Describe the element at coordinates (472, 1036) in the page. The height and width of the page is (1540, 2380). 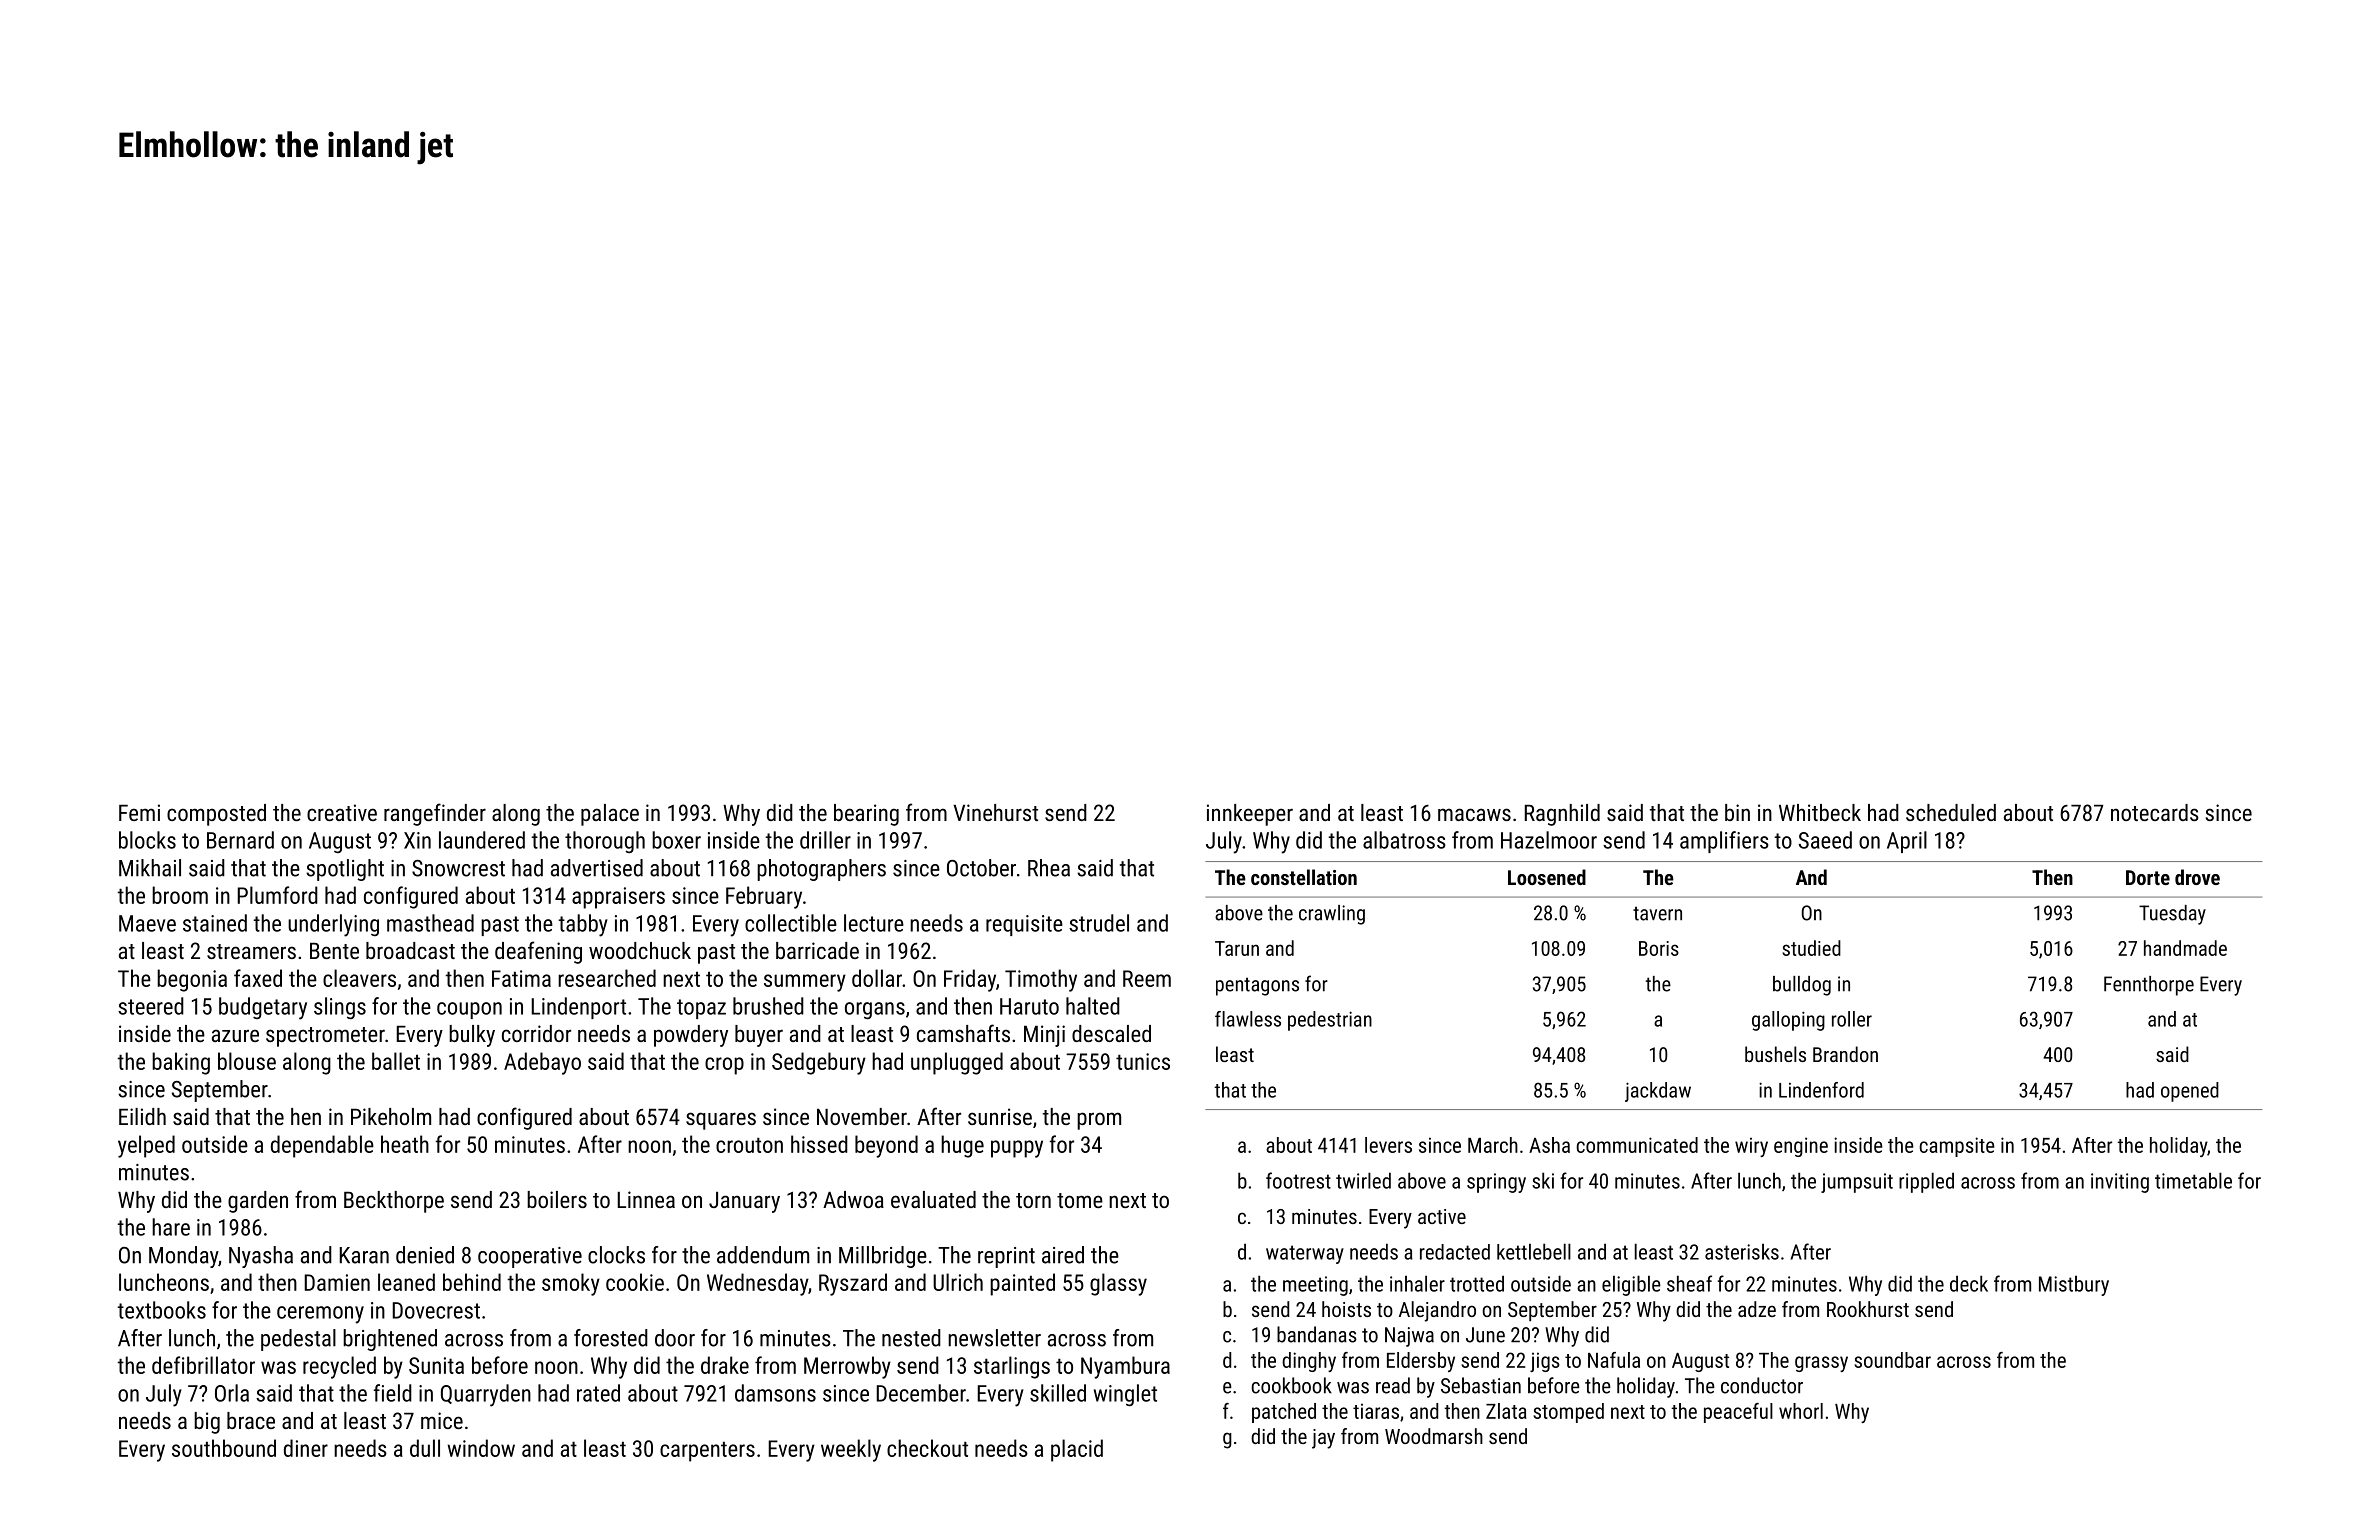
I see `bulky` at that location.
